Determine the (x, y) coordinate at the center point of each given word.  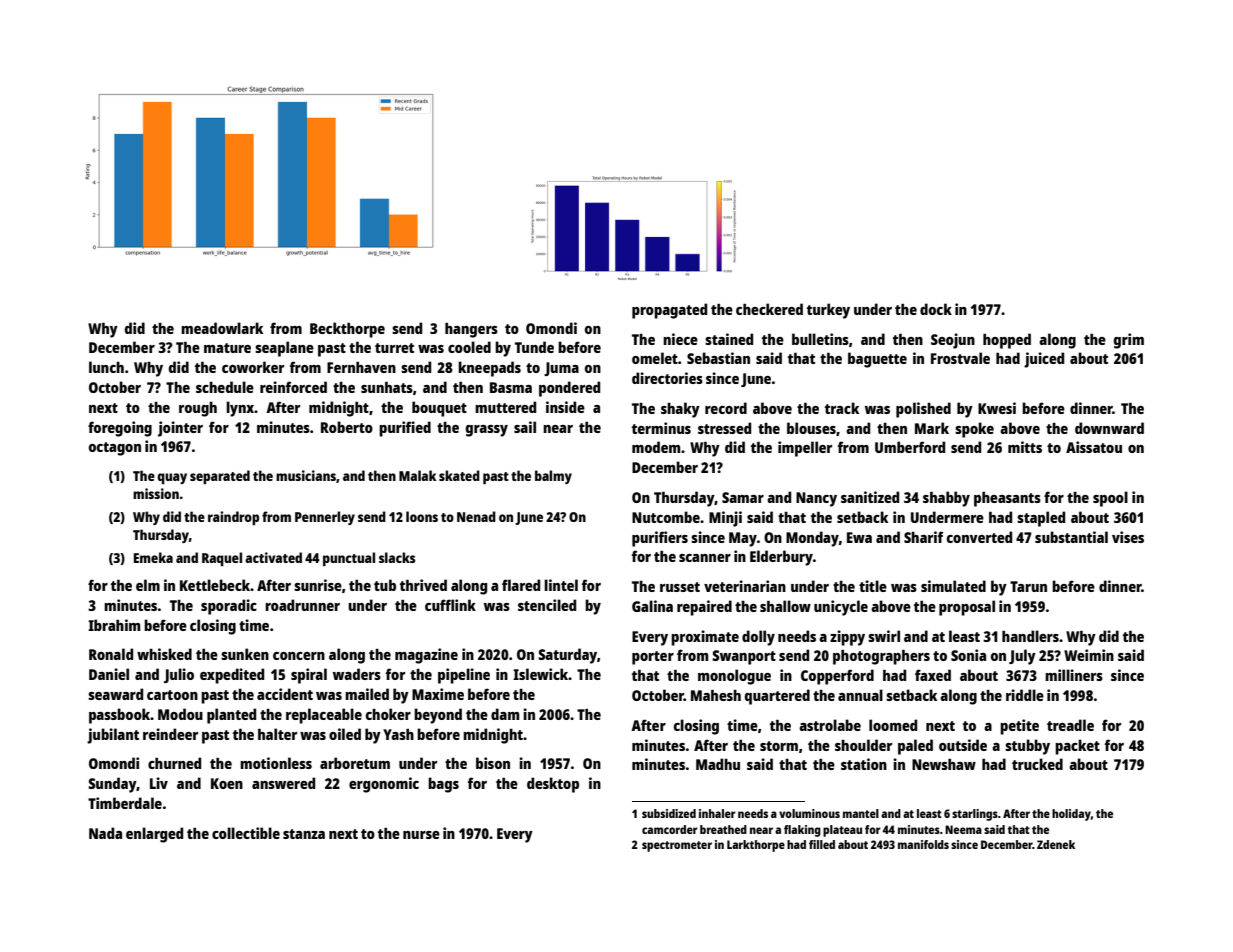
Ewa (859, 537)
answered (283, 783)
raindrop (233, 518)
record (726, 408)
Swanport (744, 657)
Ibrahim (114, 625)
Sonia (968, 655)
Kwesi (997, 408)
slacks (397, 557)
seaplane (284, 349)
